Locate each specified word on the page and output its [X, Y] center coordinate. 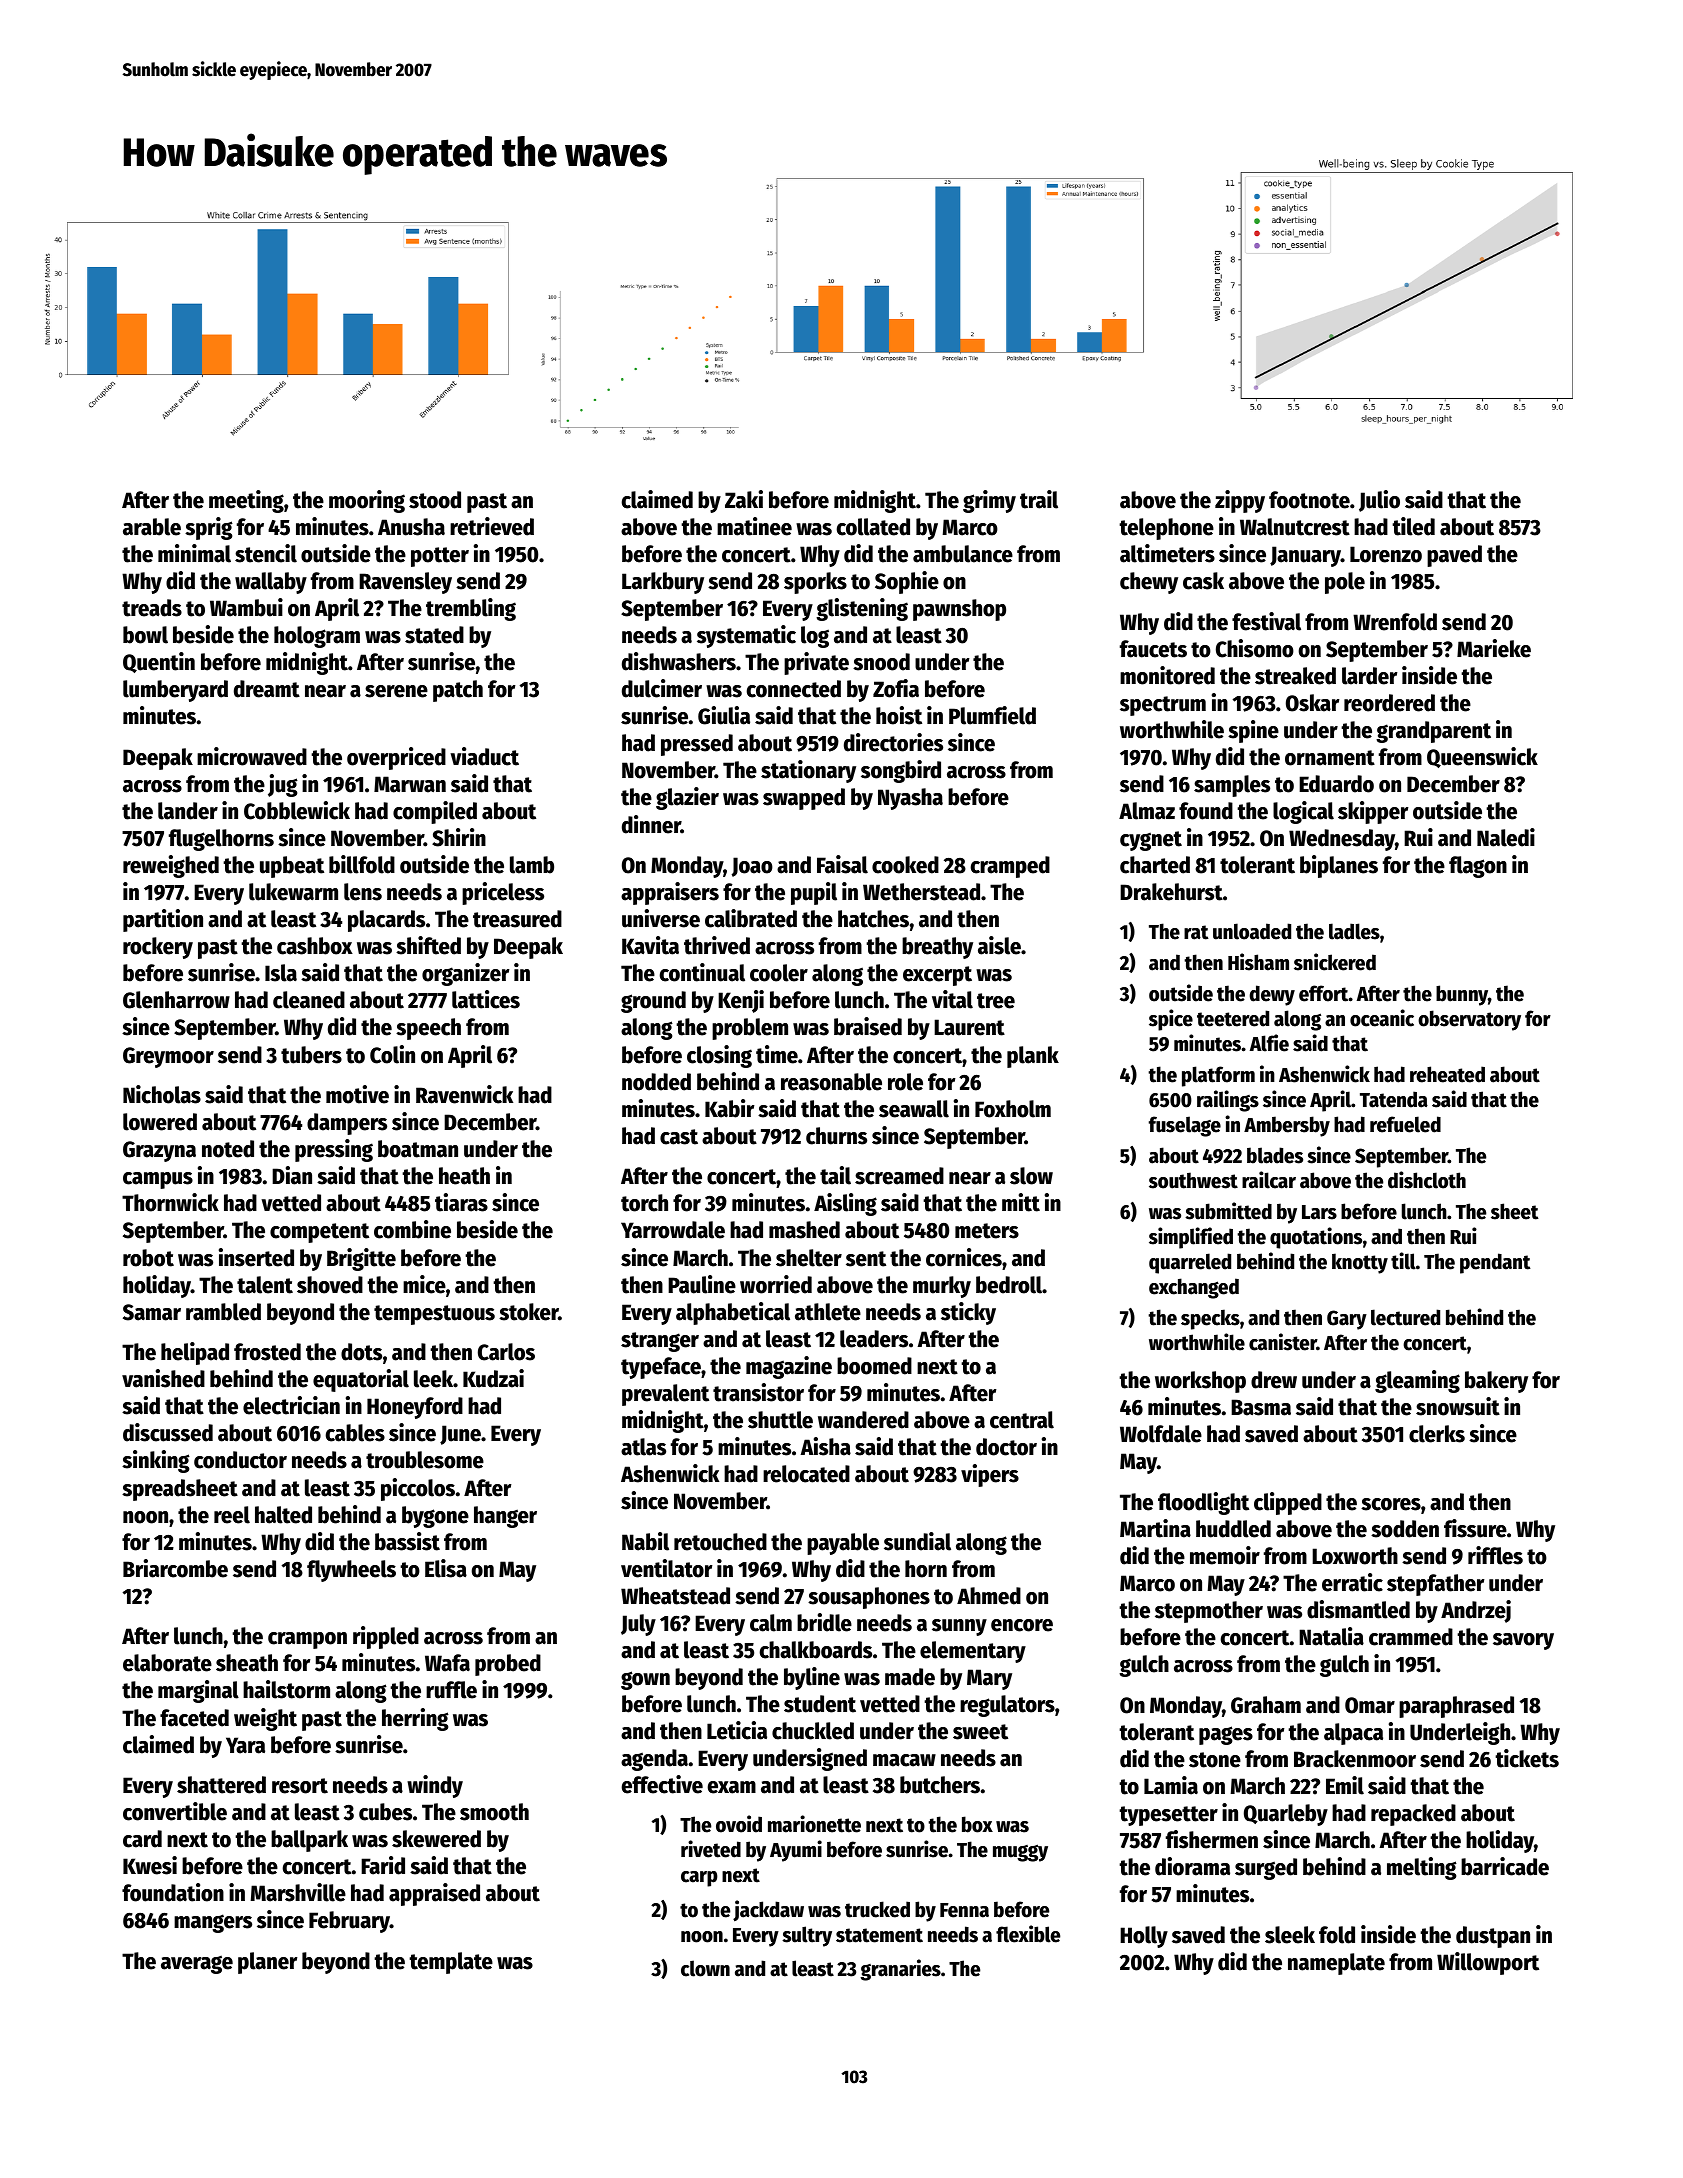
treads [152, 608]
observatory [1469, 1020]
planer [267, 1963]
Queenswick [1482, 757]
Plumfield [992, 715]
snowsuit [1458, 1406]
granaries [900, 1970]
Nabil [645, 1541]
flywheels [351, 1571]
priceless [503, 893]
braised [868, 1026]
